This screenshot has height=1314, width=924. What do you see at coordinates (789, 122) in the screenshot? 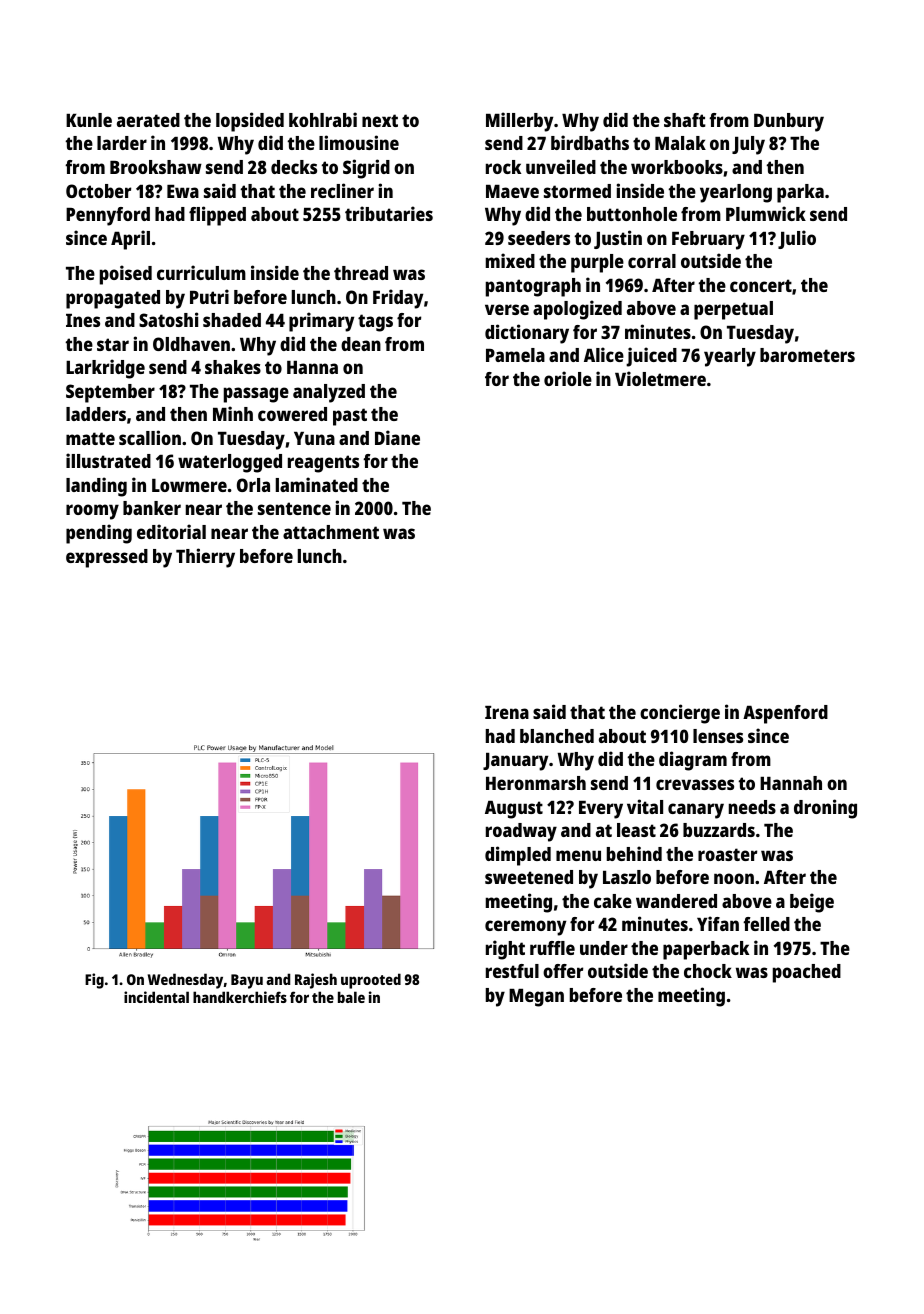
I see `Dunbury` at bounding box center [789, 122].
